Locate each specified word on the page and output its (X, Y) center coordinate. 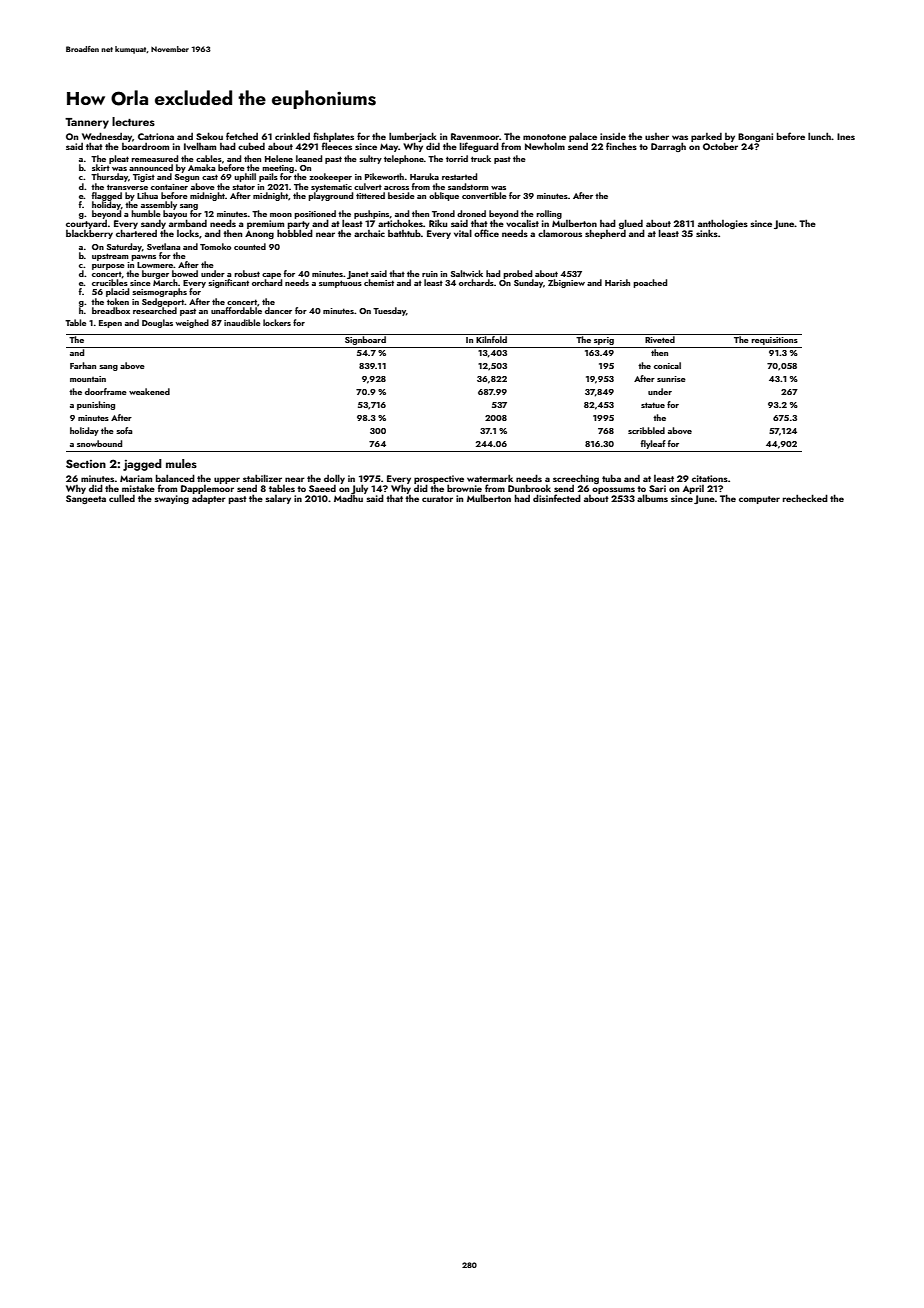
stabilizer (262, 478)
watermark (490, 478)
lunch (819, 136)
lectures (133, 121)
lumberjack (413, 137)
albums (652, 498)
